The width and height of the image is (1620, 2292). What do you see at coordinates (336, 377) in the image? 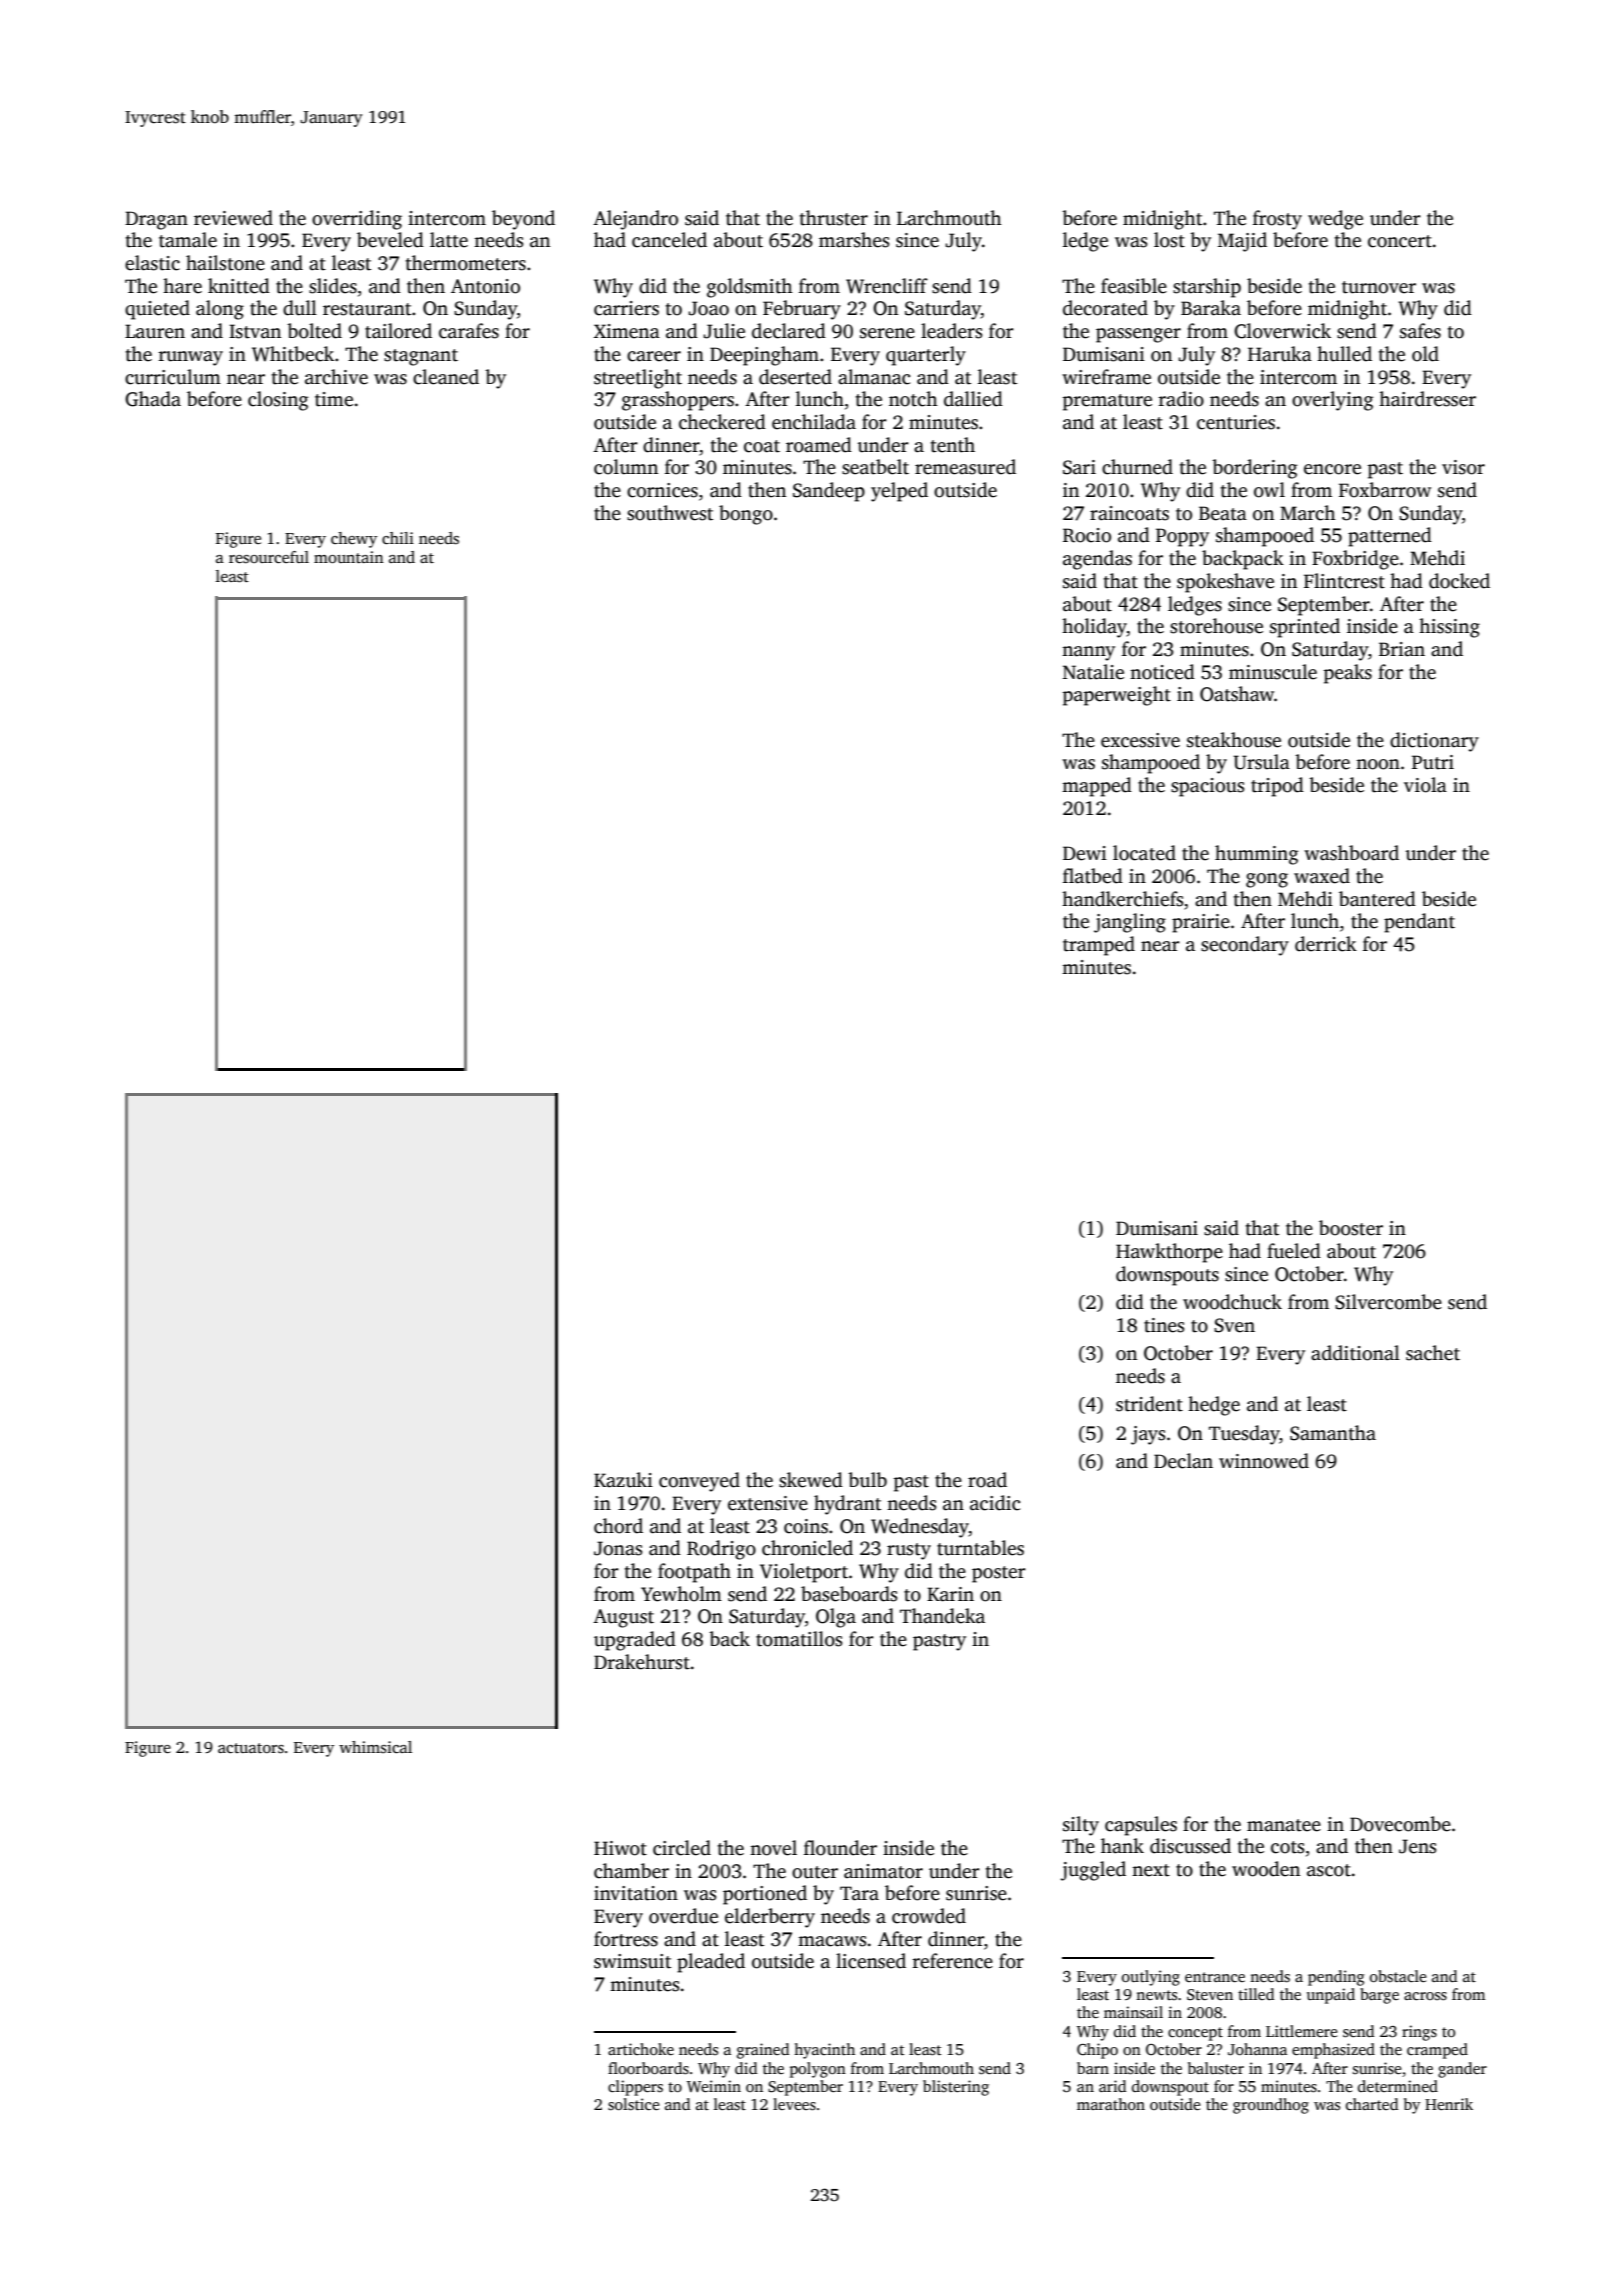
I see `archive` at bounding box center [336, 377].
